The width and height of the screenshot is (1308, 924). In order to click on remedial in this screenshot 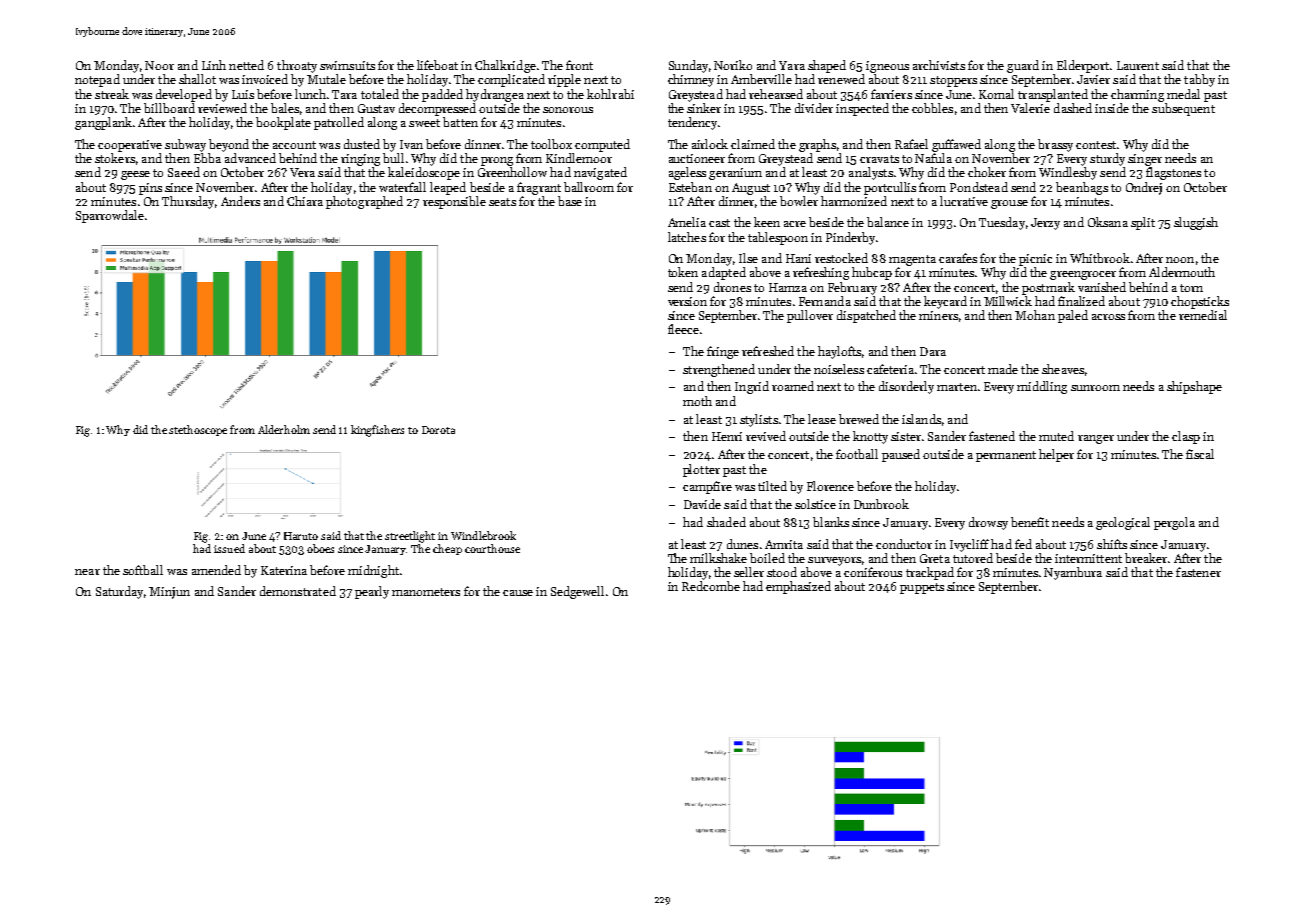, I will do `click(1203, 315)`.
